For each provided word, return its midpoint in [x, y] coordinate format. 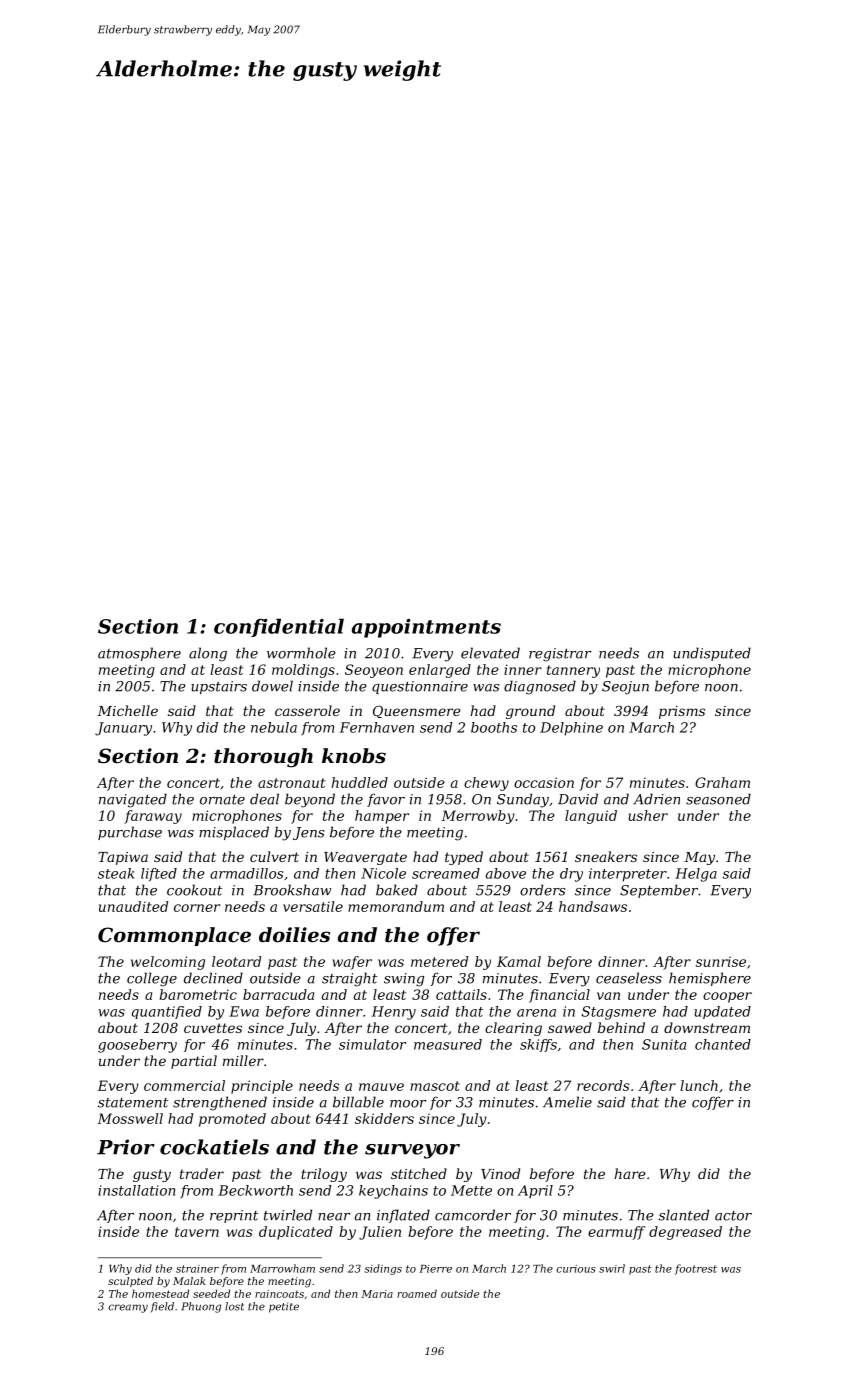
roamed [417, 1293]
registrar [560, 655]
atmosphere [139, 654]
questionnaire [420, 687]
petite [284, 1307]
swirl [612, 1268]
